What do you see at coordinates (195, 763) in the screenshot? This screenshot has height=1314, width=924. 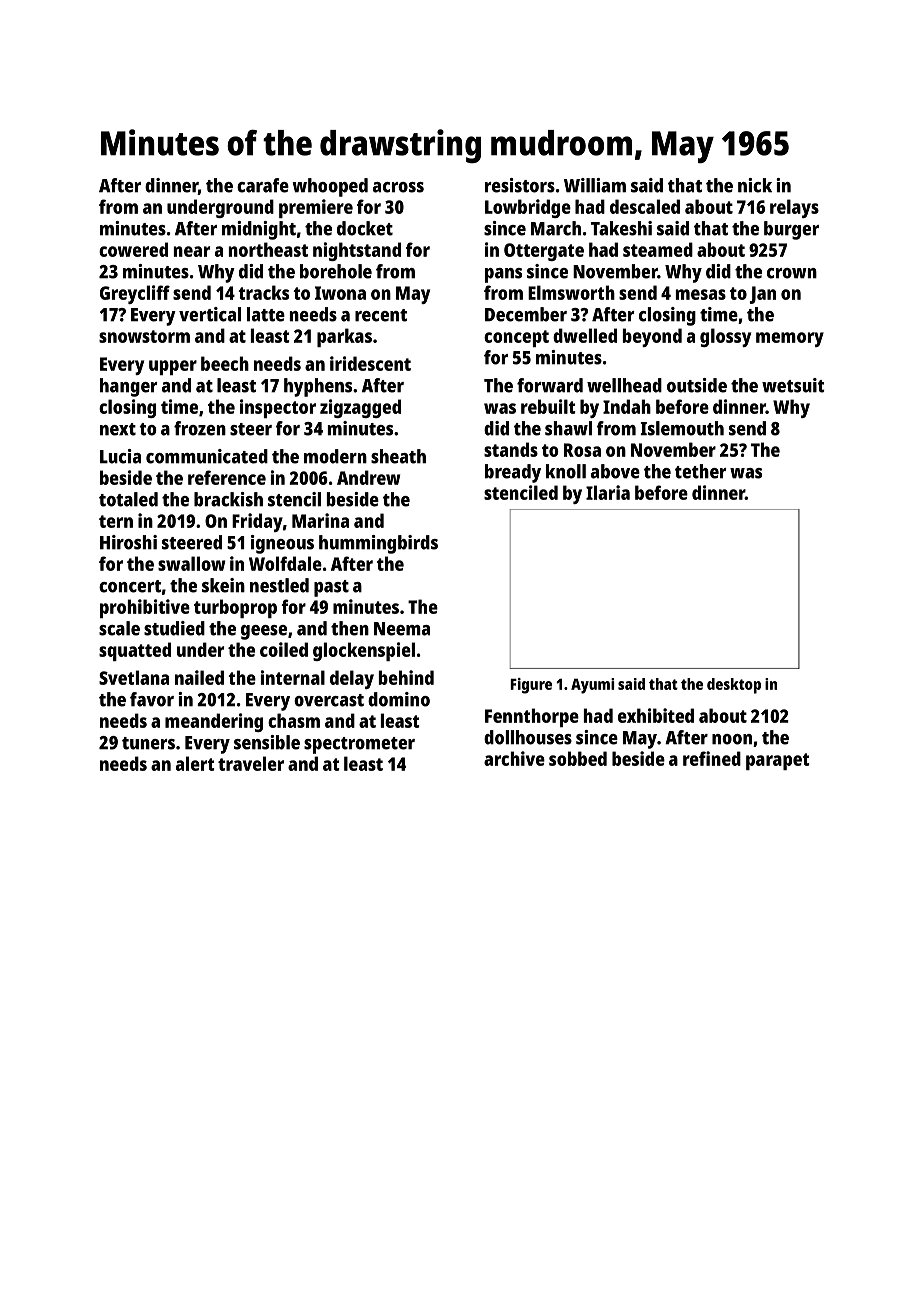 I see `alert` at bounding box center [195, 763].
